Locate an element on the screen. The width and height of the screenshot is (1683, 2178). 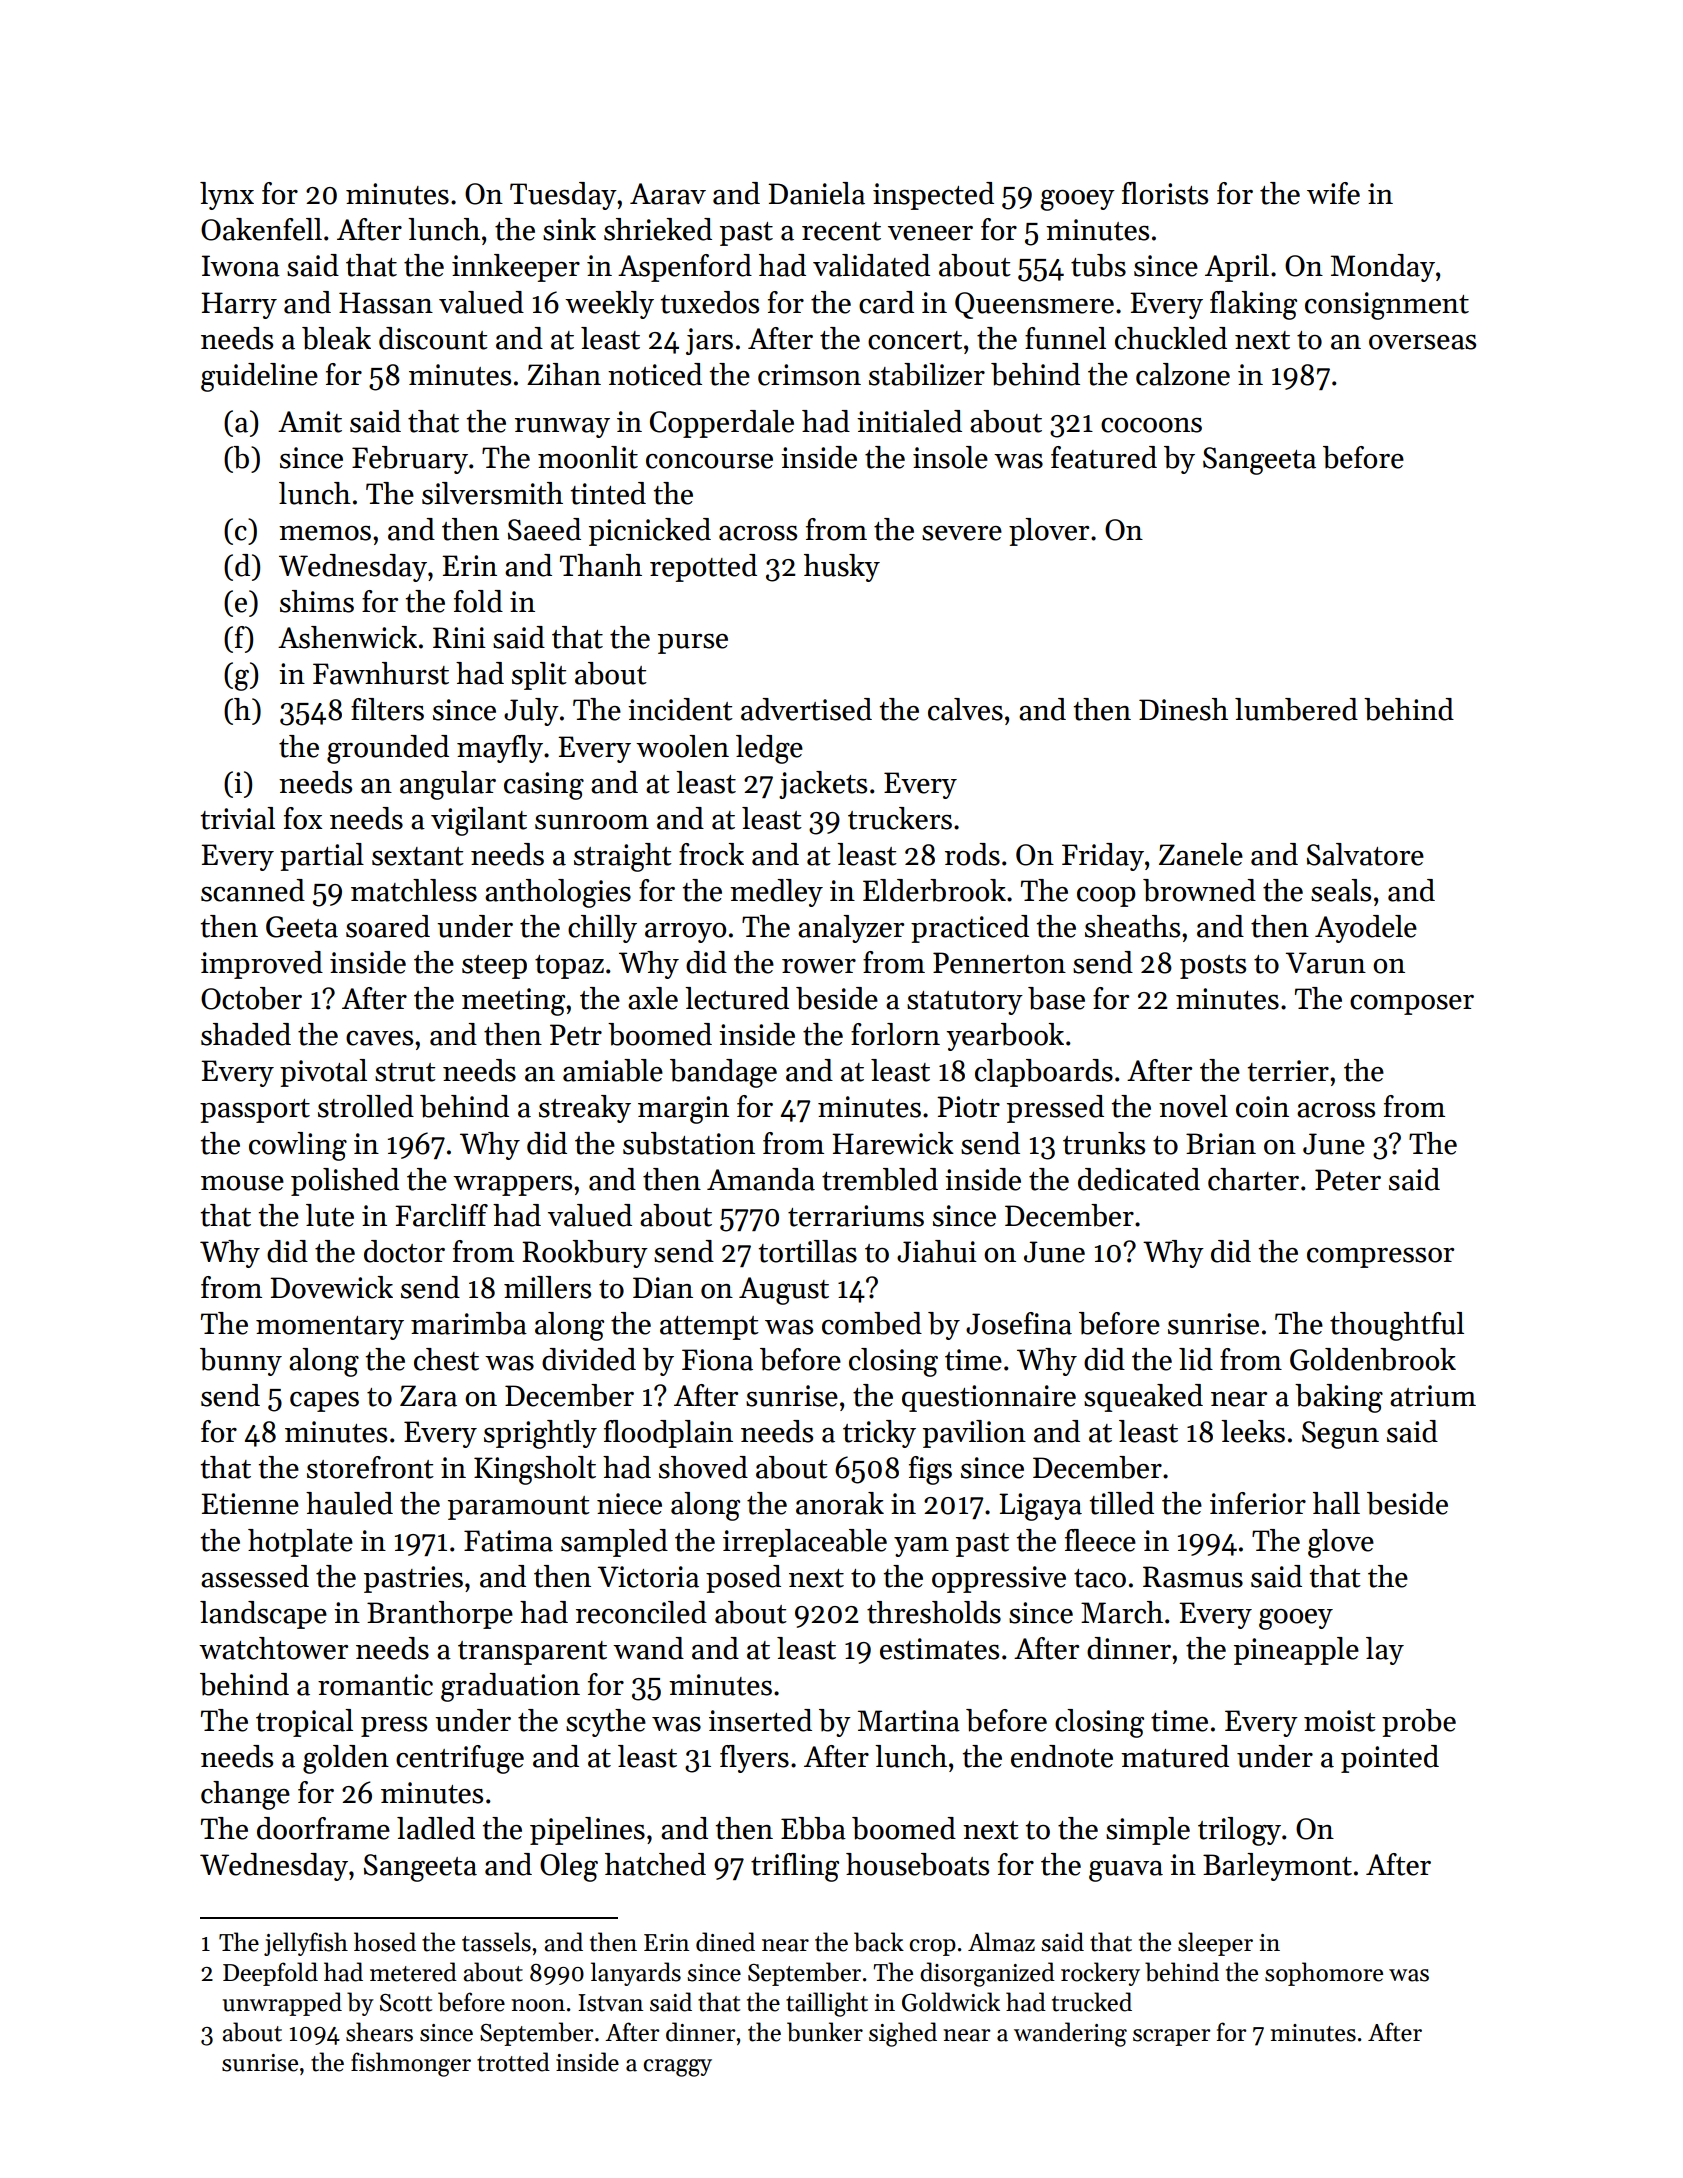
sighed is located at coordinates (903, 2034).
